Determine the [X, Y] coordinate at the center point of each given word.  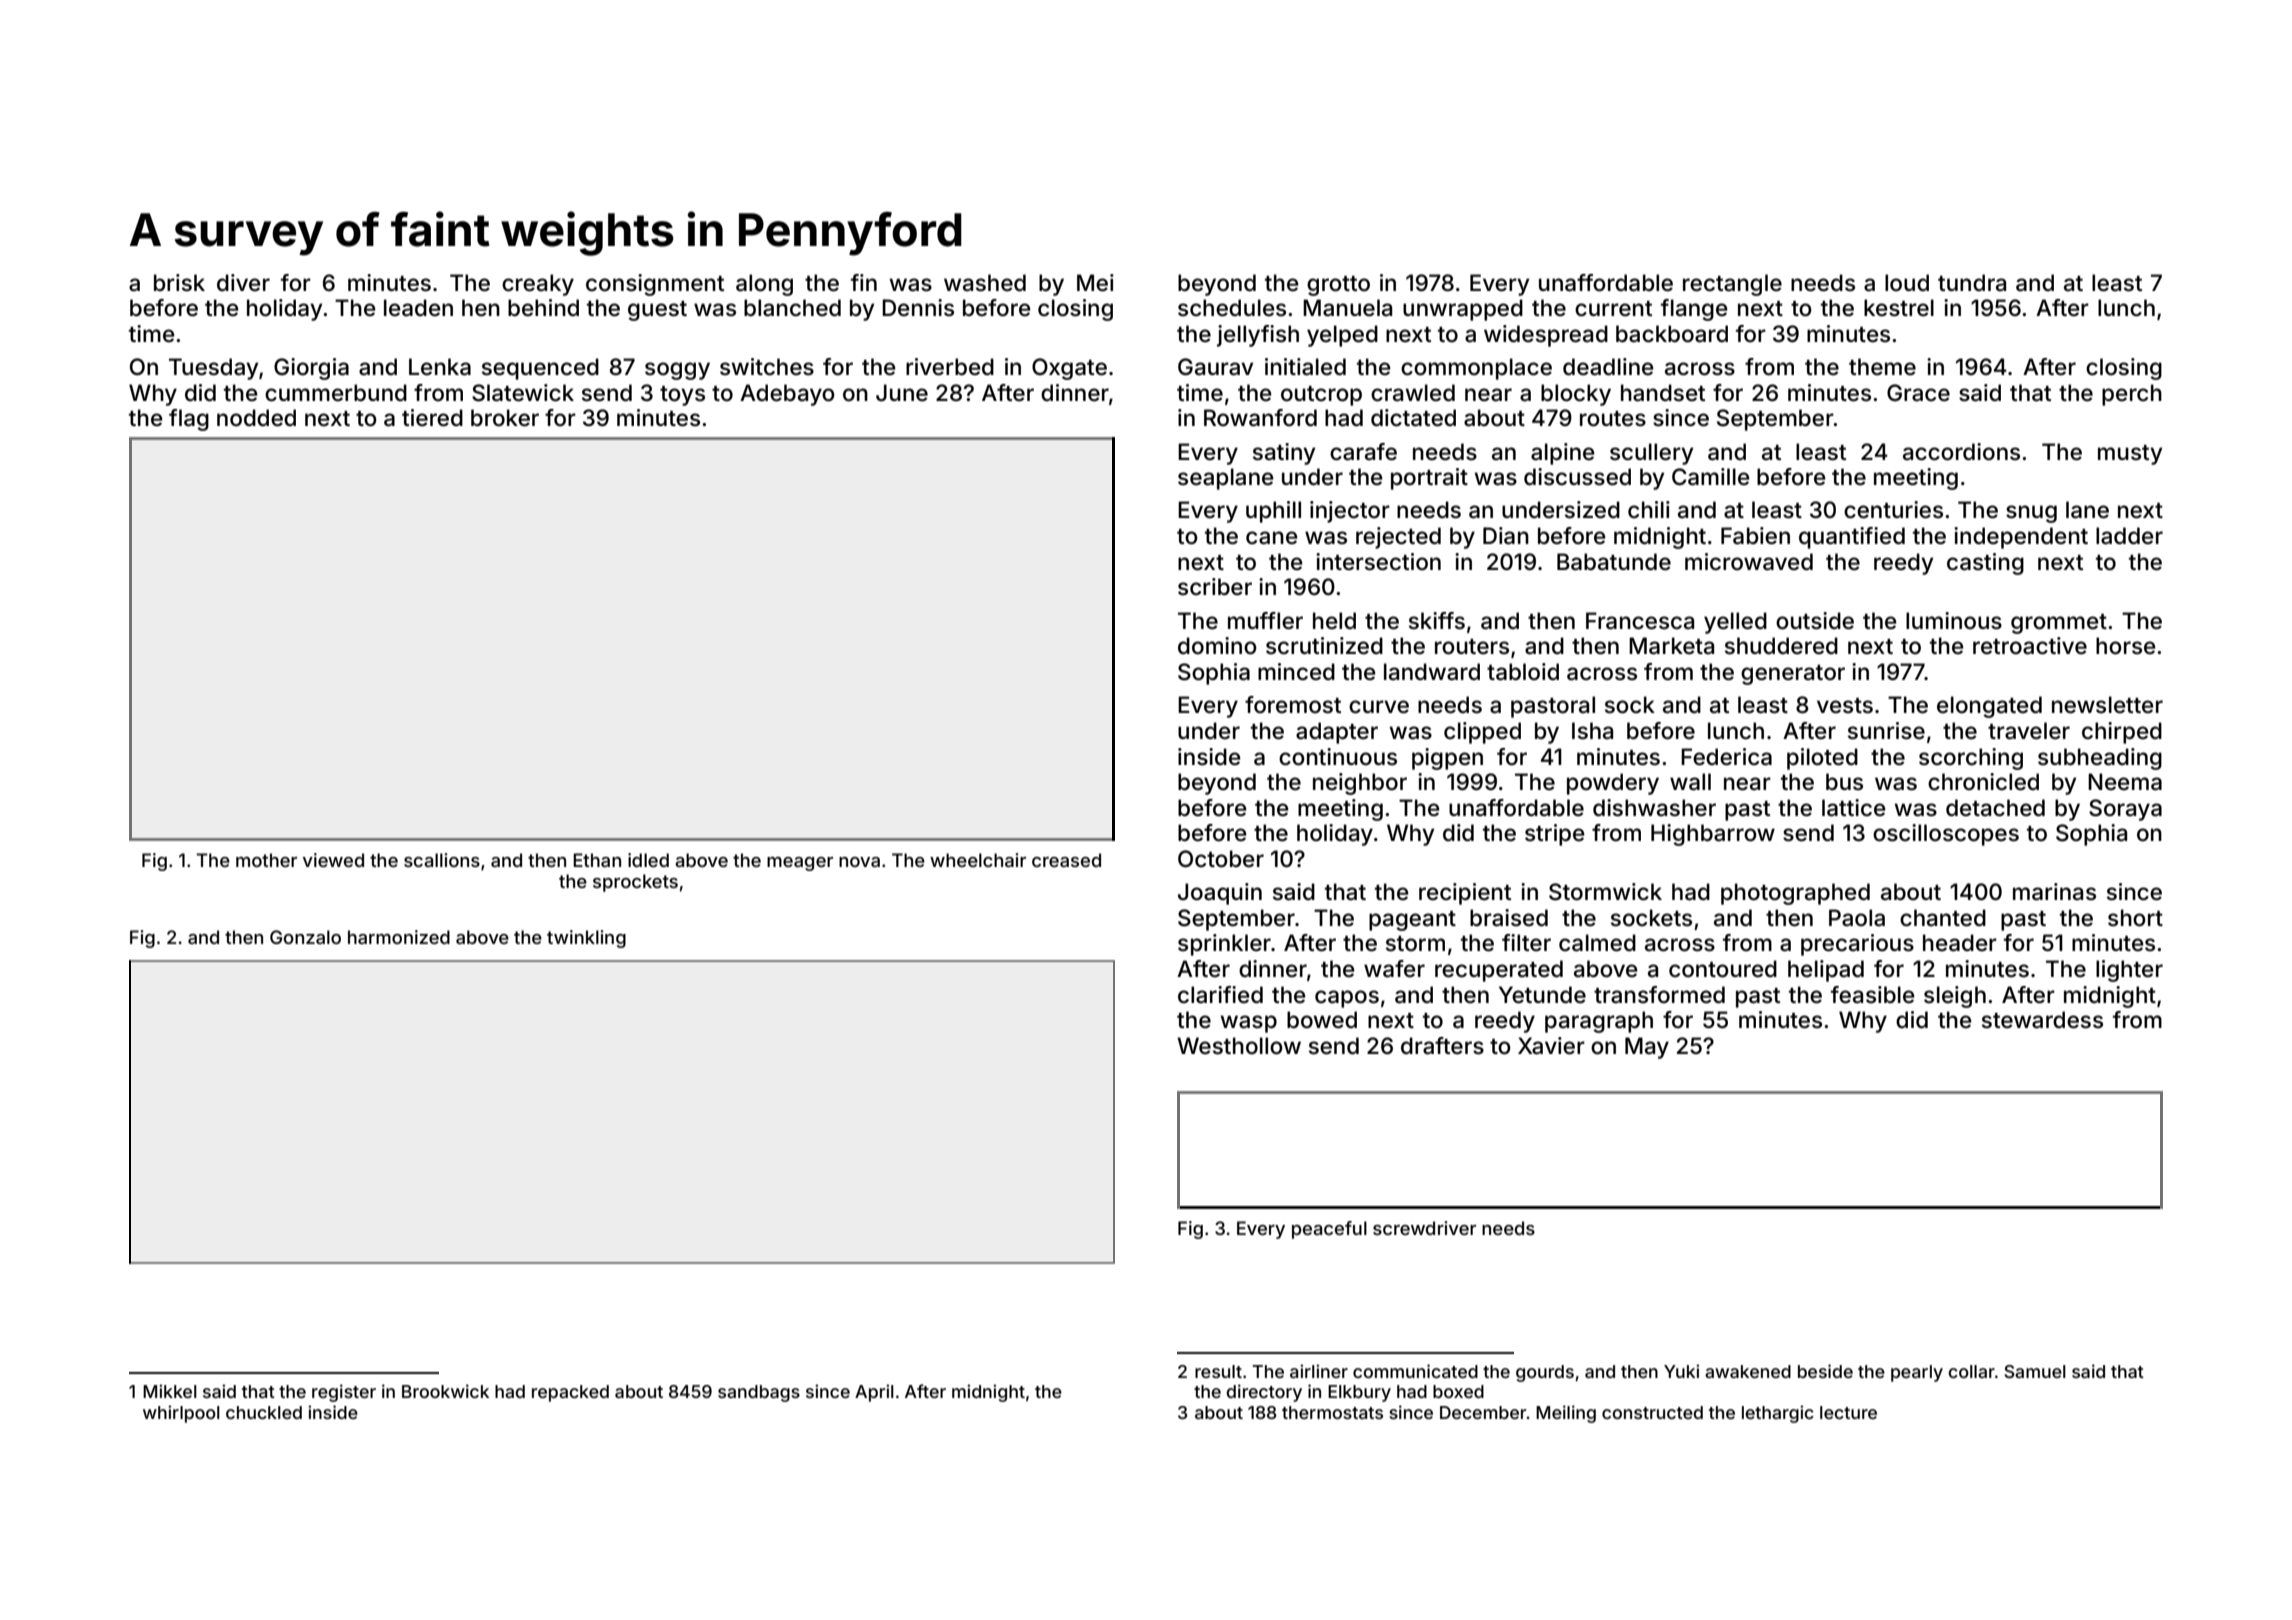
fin [864, 282]
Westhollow [1239, 1046]
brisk [179, 283]
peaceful [1329, 1230]
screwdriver [1424, 1228]
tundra [1972, 283]
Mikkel [170, 1391]
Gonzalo [305, 937]
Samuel [2035, 1371]
